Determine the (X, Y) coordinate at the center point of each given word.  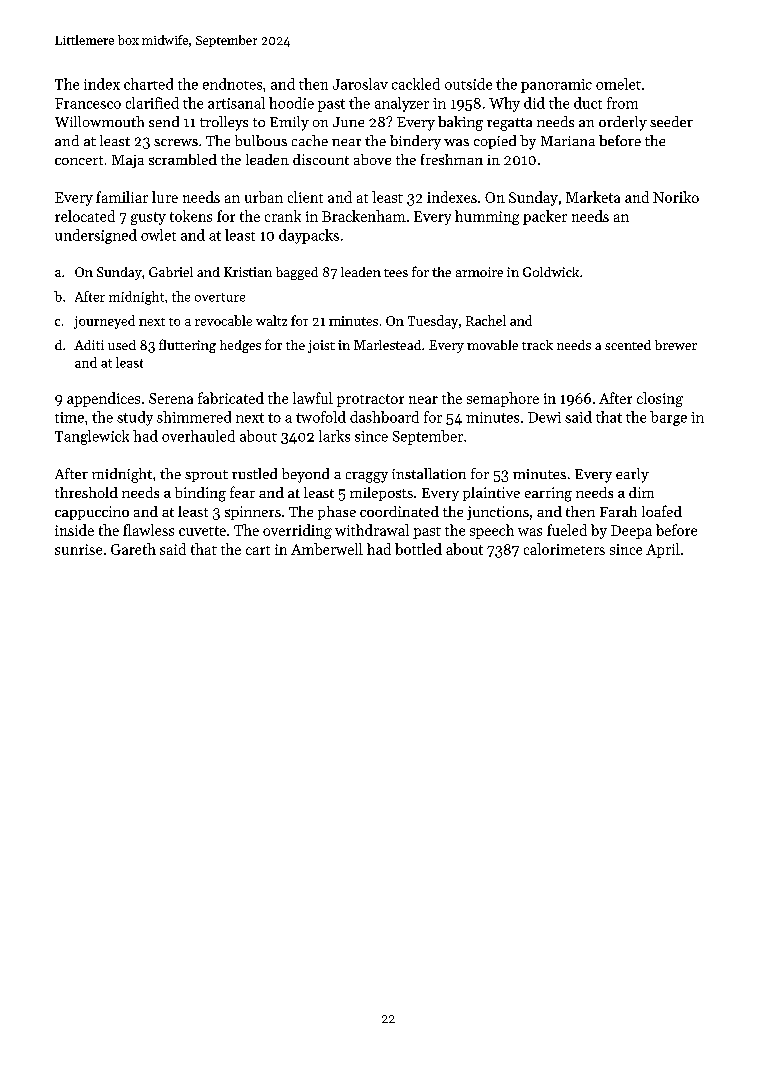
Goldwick (551, 272)
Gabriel (171, 272)
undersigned (96, 236)
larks (334, 436)
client (305, 197)
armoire (479, 272)
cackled (416, 84)
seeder (671, 121)
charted (148, 84)
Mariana (568, 141)
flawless (148, 530)
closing (660, 399)
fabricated (231, 398)
